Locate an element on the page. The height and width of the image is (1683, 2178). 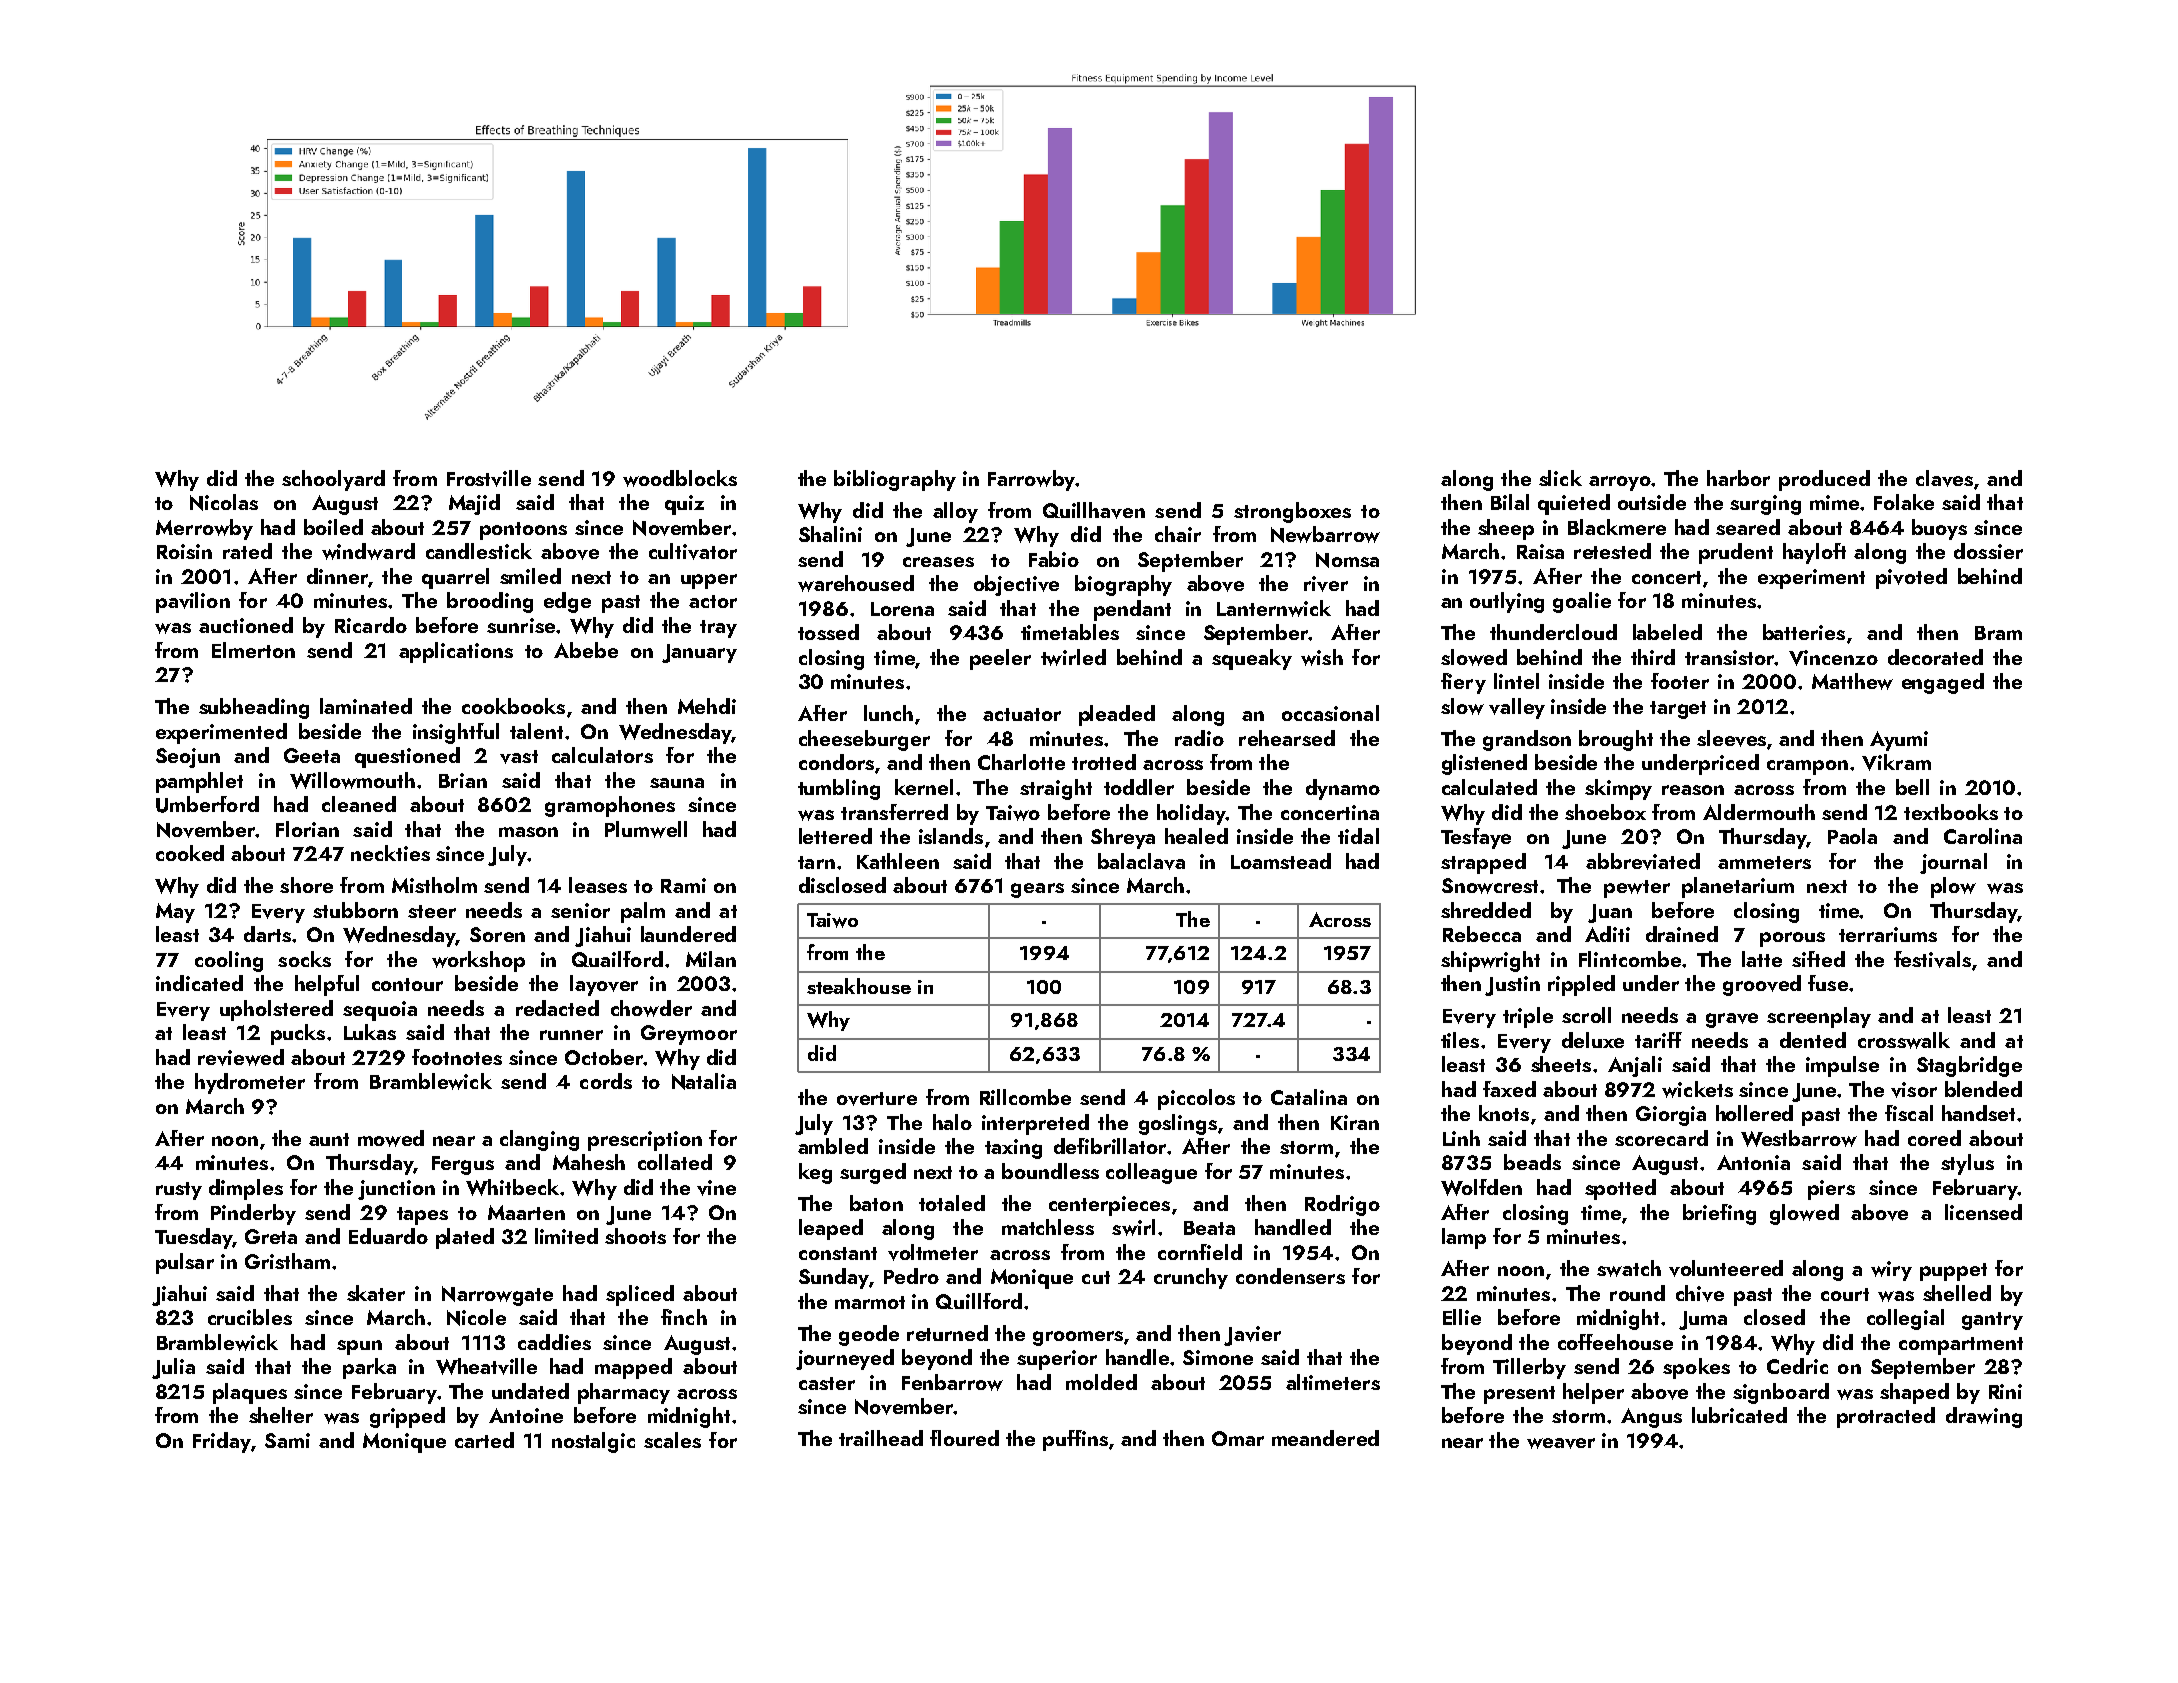
shaped is located at coordinates (1914, 1393).
